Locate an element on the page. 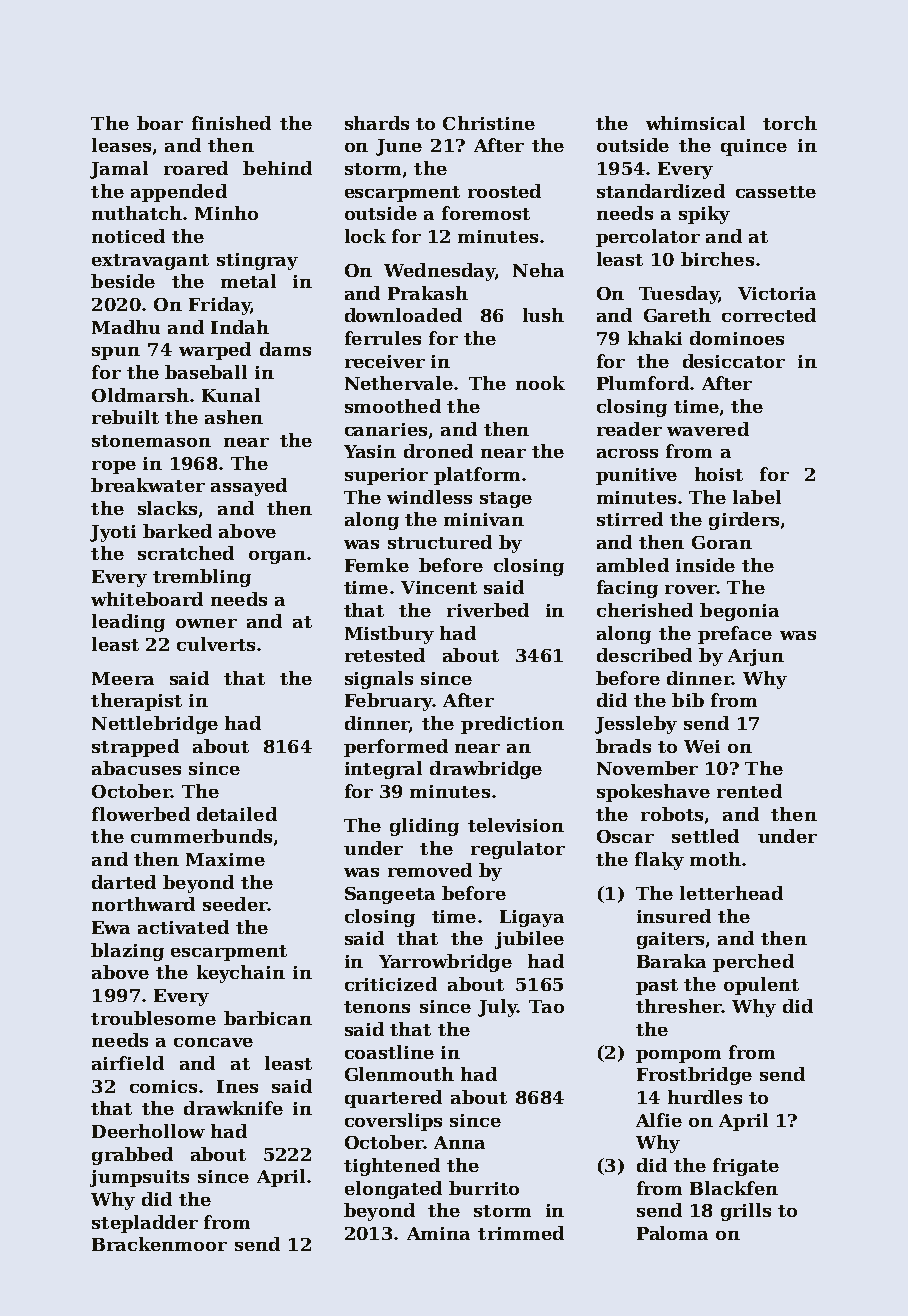 This page has width=908, height=1316. begonia is located at coordinates (739, 612).
